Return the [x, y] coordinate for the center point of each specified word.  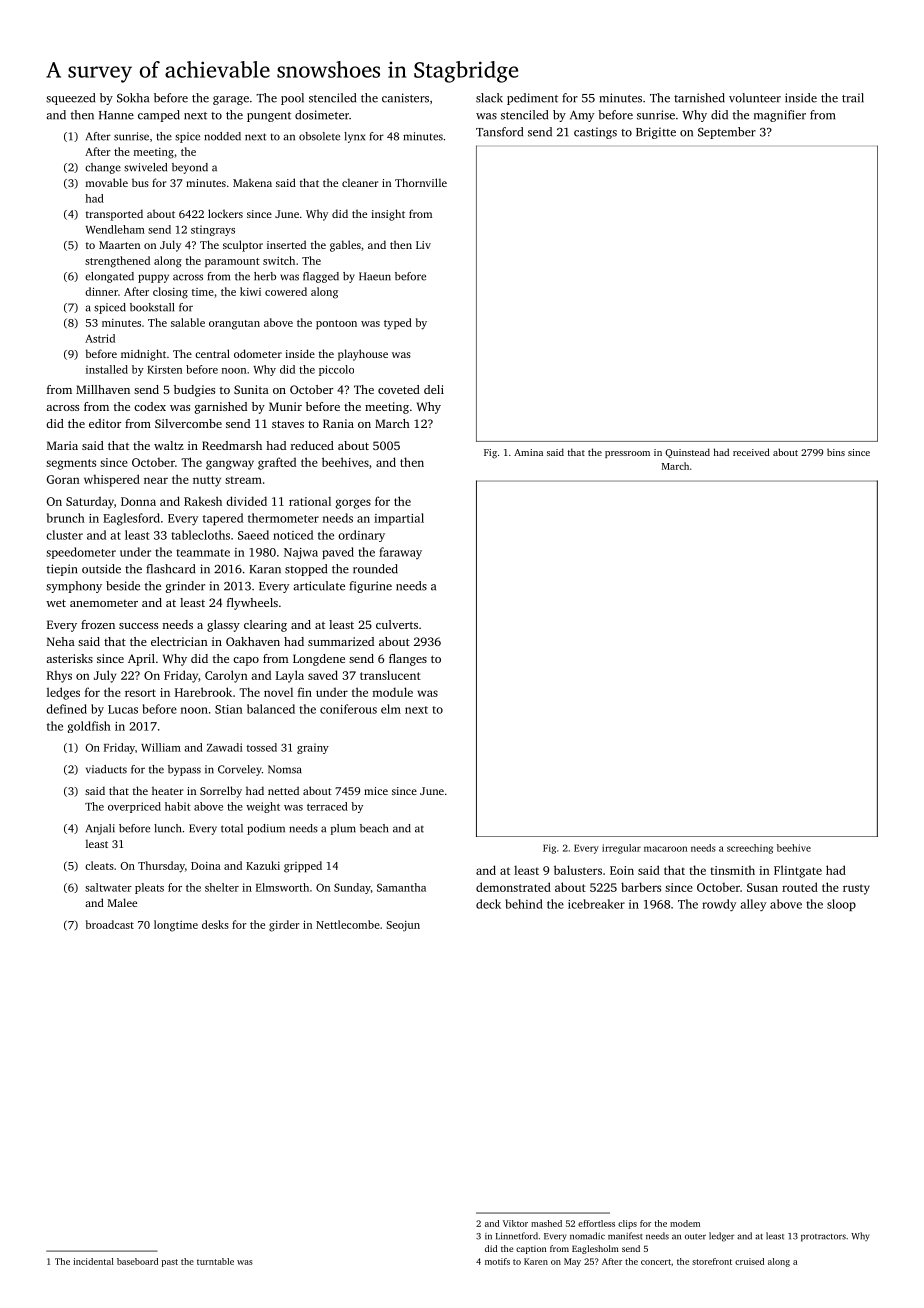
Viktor [515, 1223]
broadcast [110, 924]
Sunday [352, 888]
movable [107, 182]
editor [105, 423]
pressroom [627, 454]
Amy [582, 116]
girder [284, 926]
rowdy [719, 905]
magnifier [780, 116]
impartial [399, 519]
